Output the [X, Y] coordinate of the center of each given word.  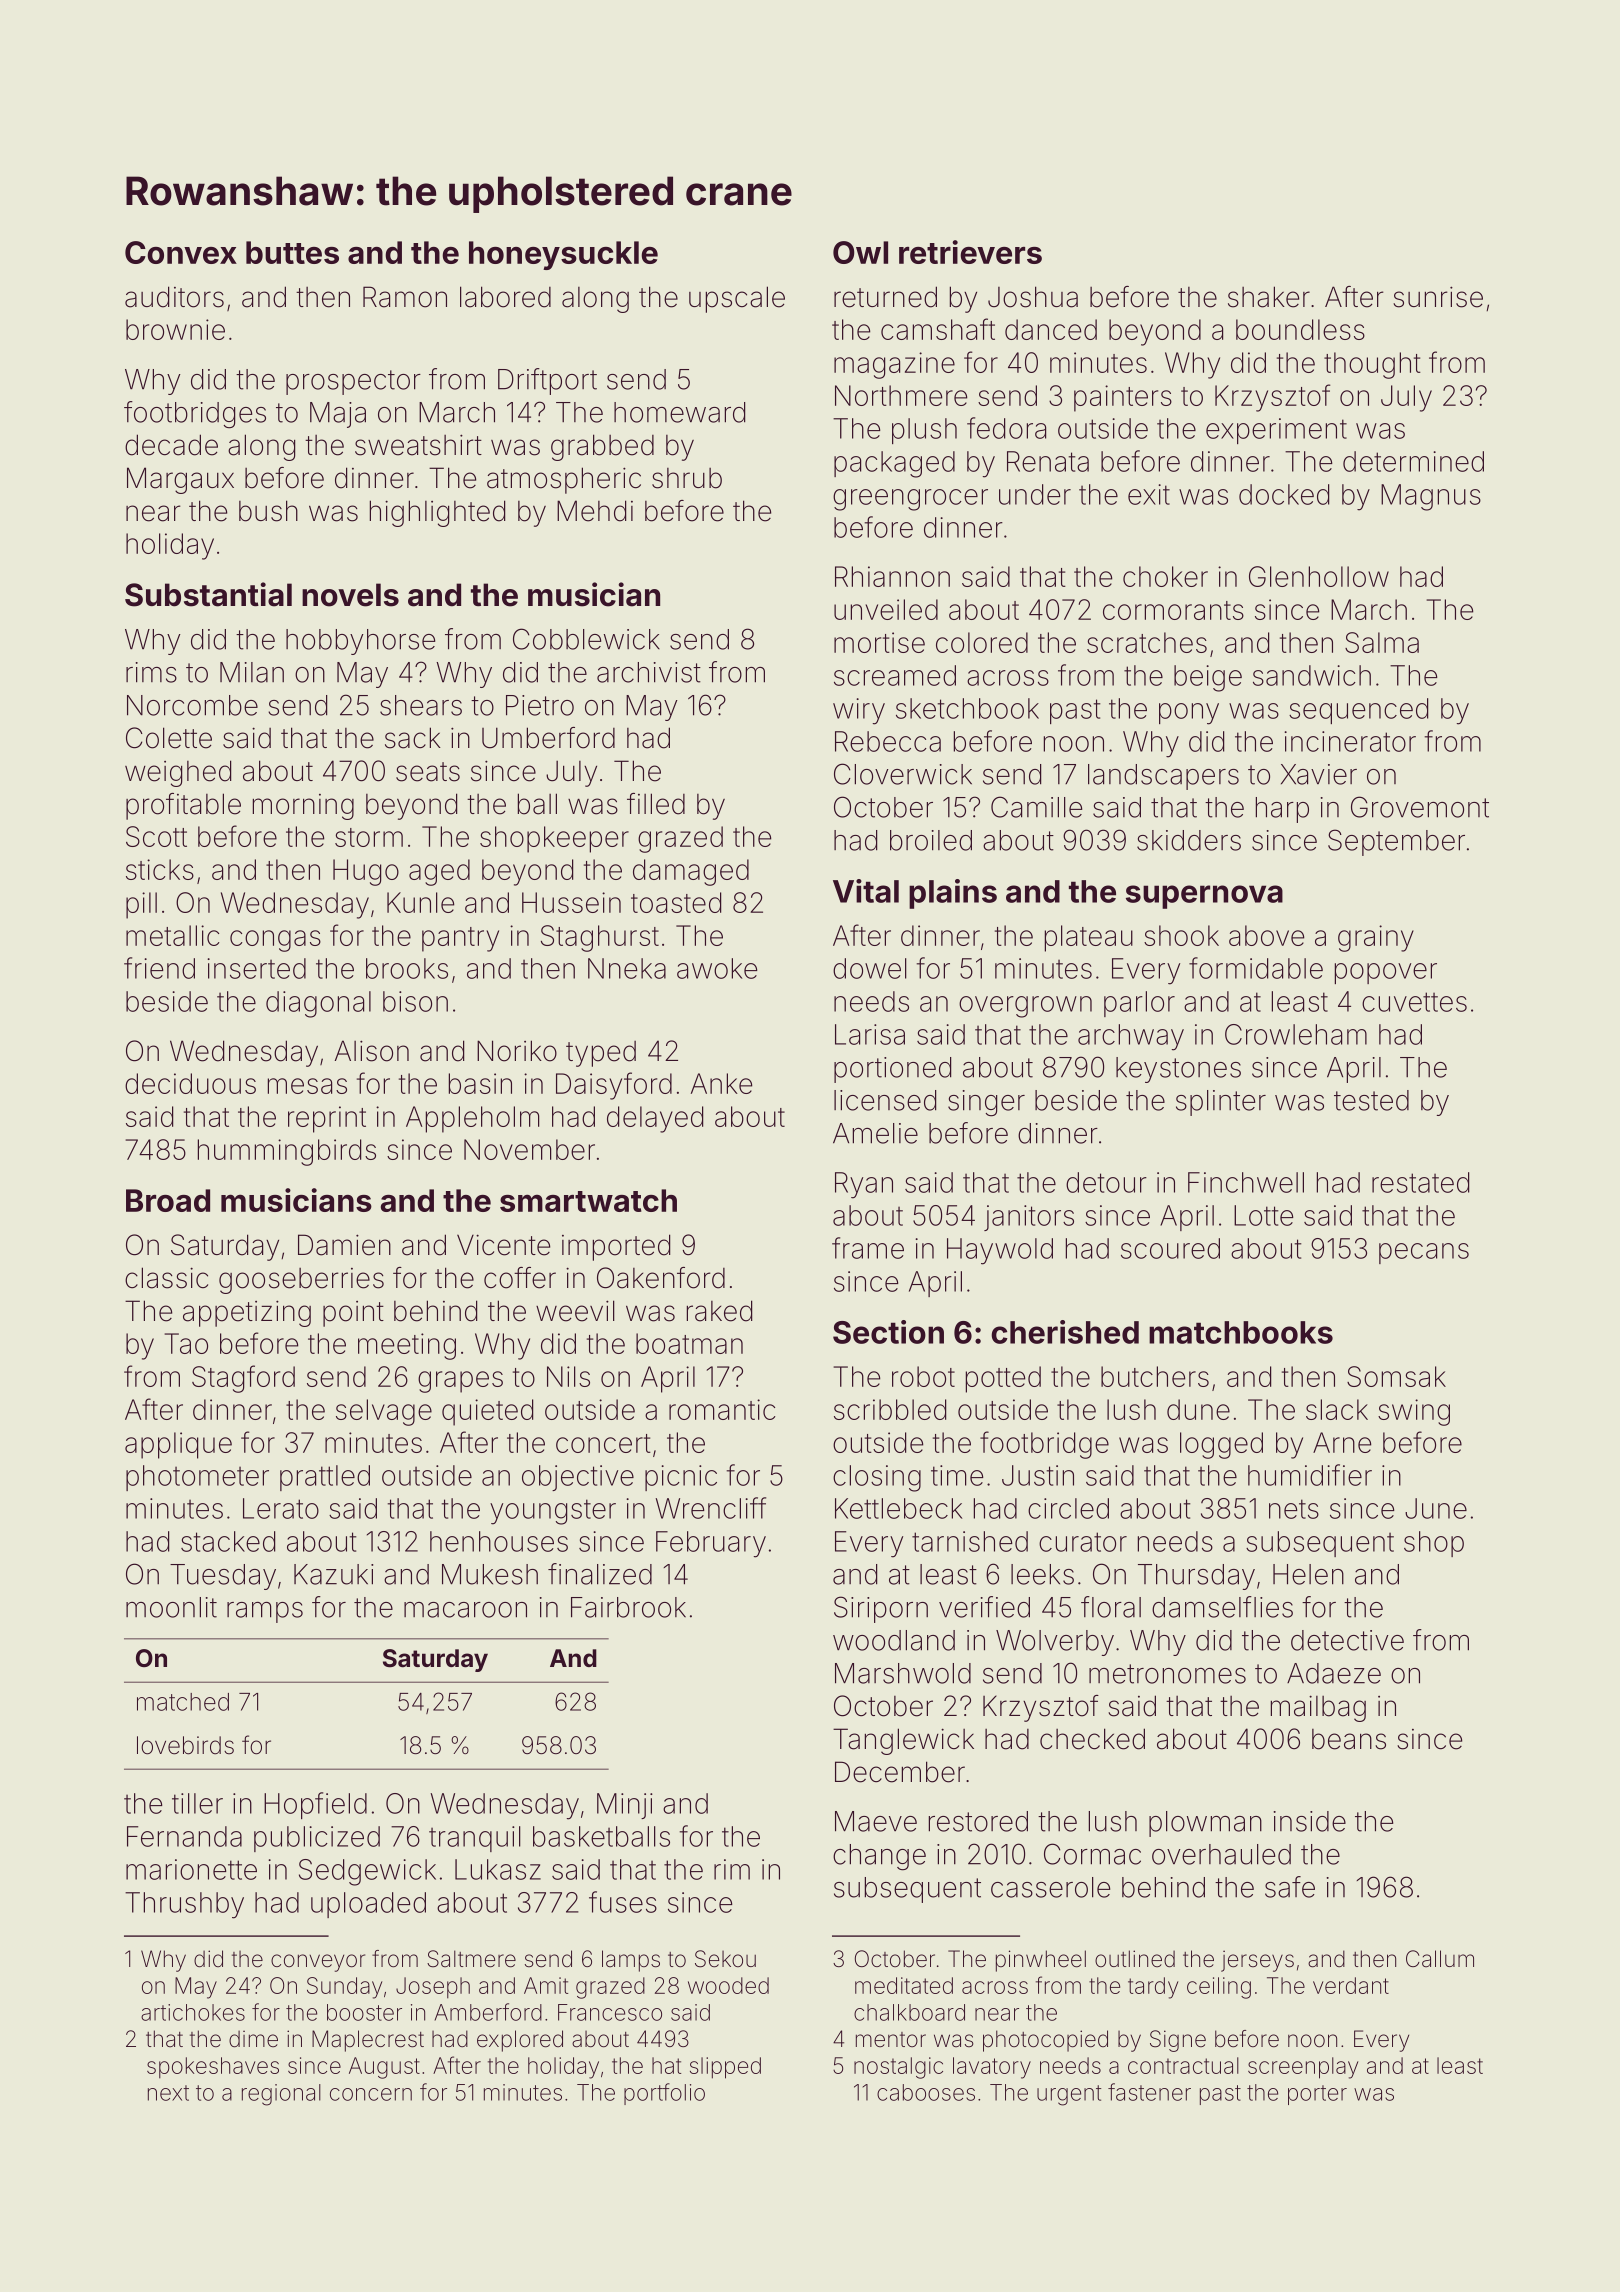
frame [868, 1248]
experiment [1276, 431]
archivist [649, 672]
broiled [931, 840]
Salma [1382, 642]
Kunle [420, 902]
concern [371, 2094]
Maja [338, 415]
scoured [1170, 1248]
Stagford [243, 1379]
